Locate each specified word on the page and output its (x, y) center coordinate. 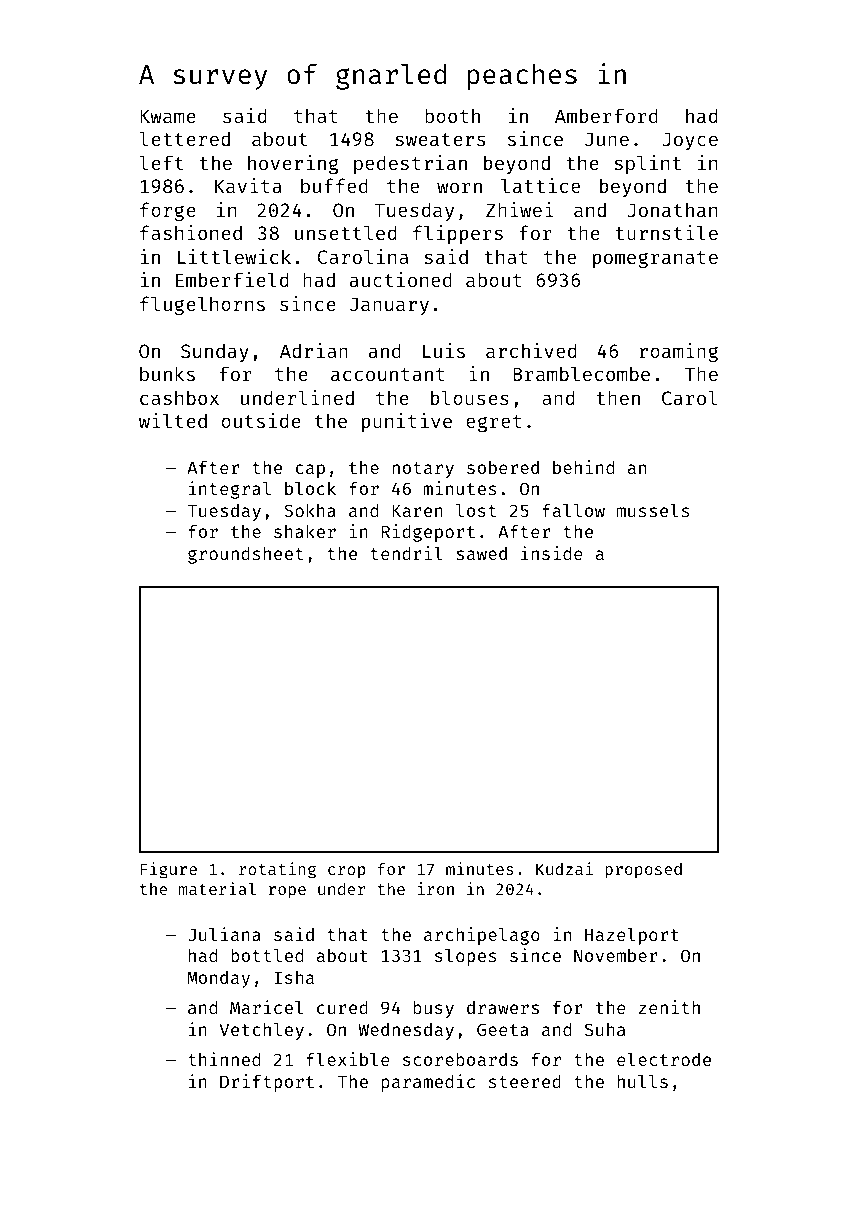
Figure (169, 870)
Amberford (606, 115)
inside (552, 553)
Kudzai (564, 868)
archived (531, 350)
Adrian (314, 350)
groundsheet (246, 555)
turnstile (667, 232)
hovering (293, 164)
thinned (224, 1059)
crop (346, 872)
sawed (481, 553)
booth (452, 115)
